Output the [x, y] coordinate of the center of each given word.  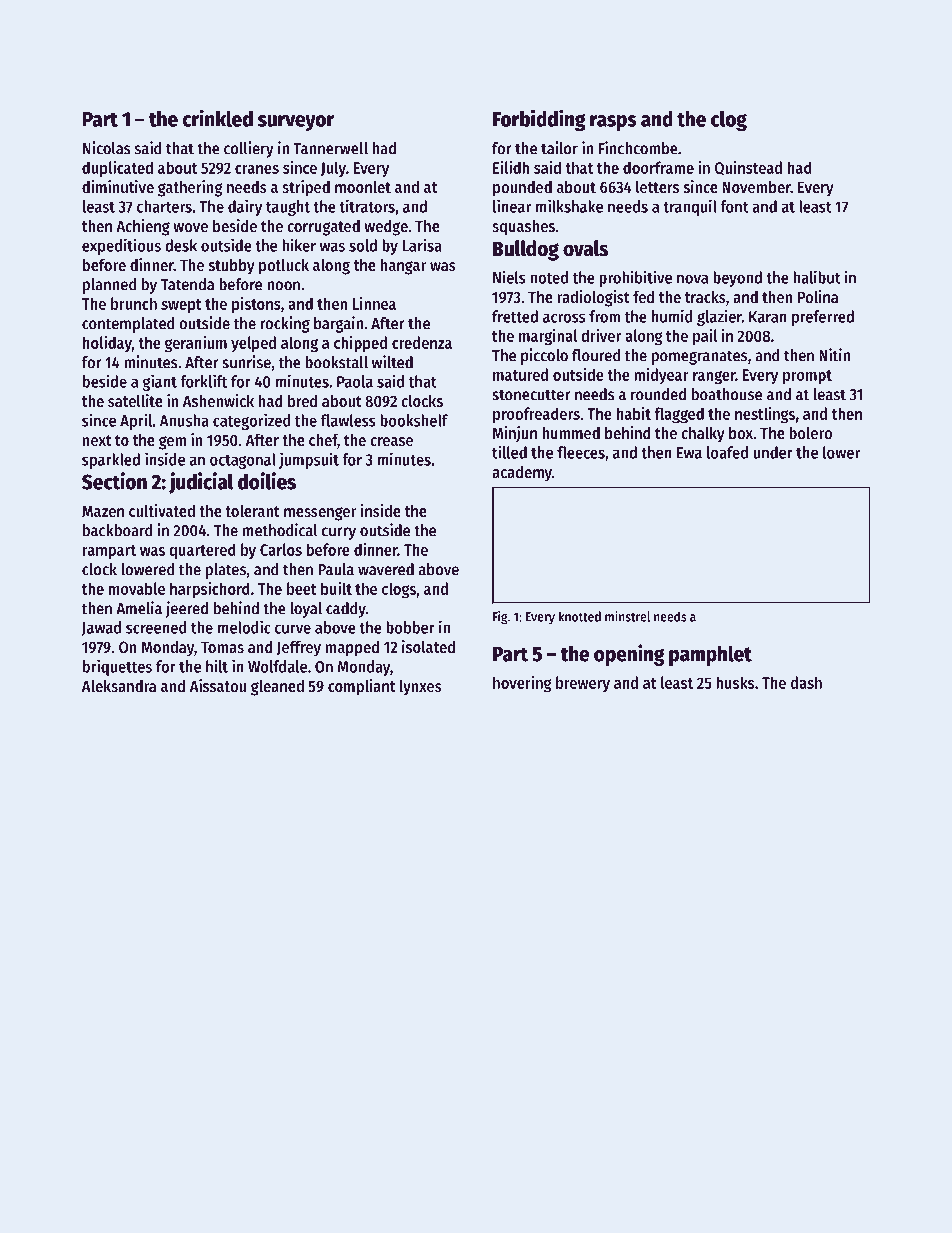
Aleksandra [119, 685]
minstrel [627, 616]
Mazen [103, 511]
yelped [253, 344]
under [773, 452]
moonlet [363, 187]
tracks [705, 296]
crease [391, 441]
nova [692, 279]
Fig [500, 618]
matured [520, 374]
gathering [190, 188]
